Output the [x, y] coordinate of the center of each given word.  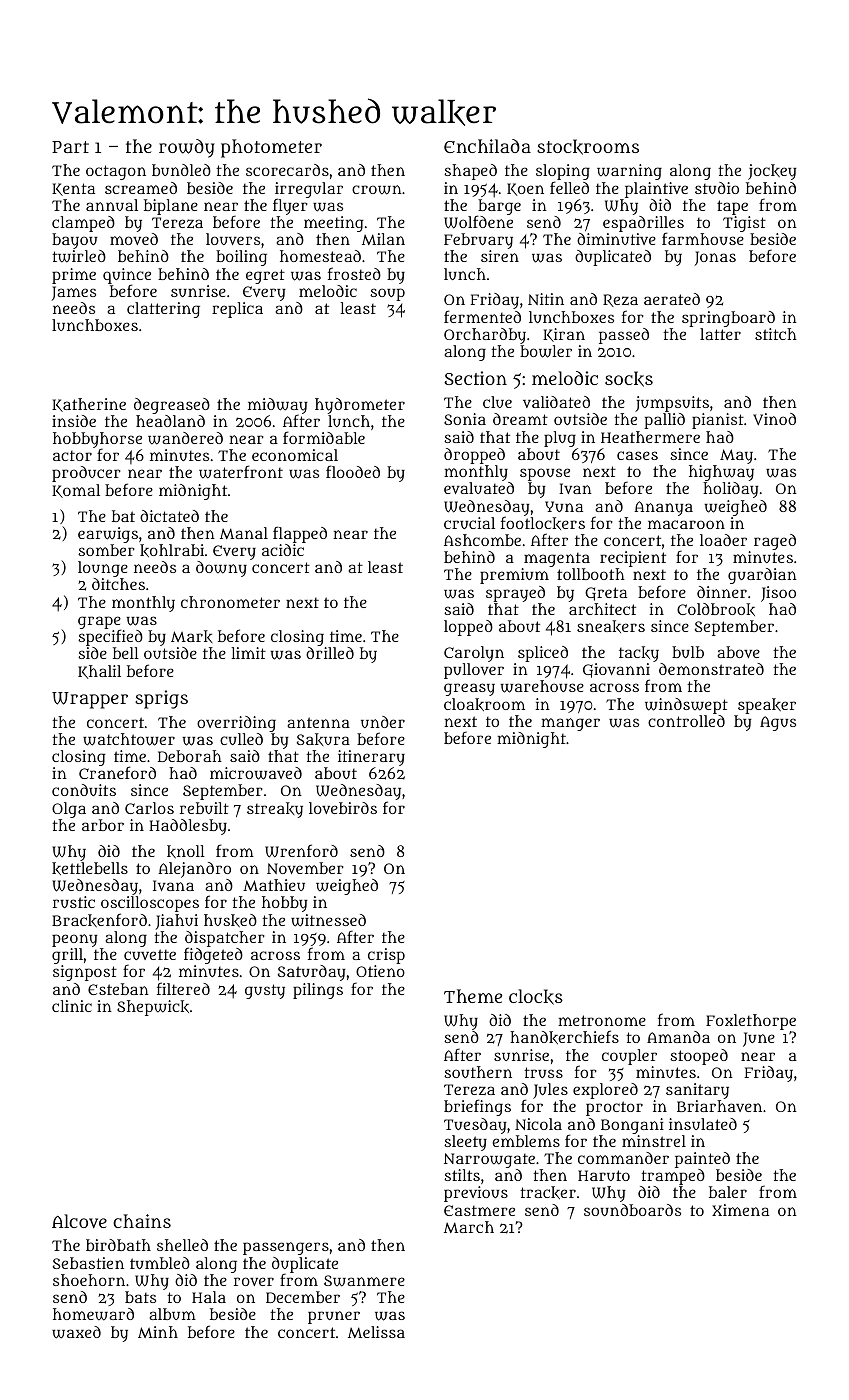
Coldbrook [716, 609]
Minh [158, 1332]
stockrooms [588, 147]
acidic [283, 550]
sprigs [161, 699]
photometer [271, 148]
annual [112, 205]
